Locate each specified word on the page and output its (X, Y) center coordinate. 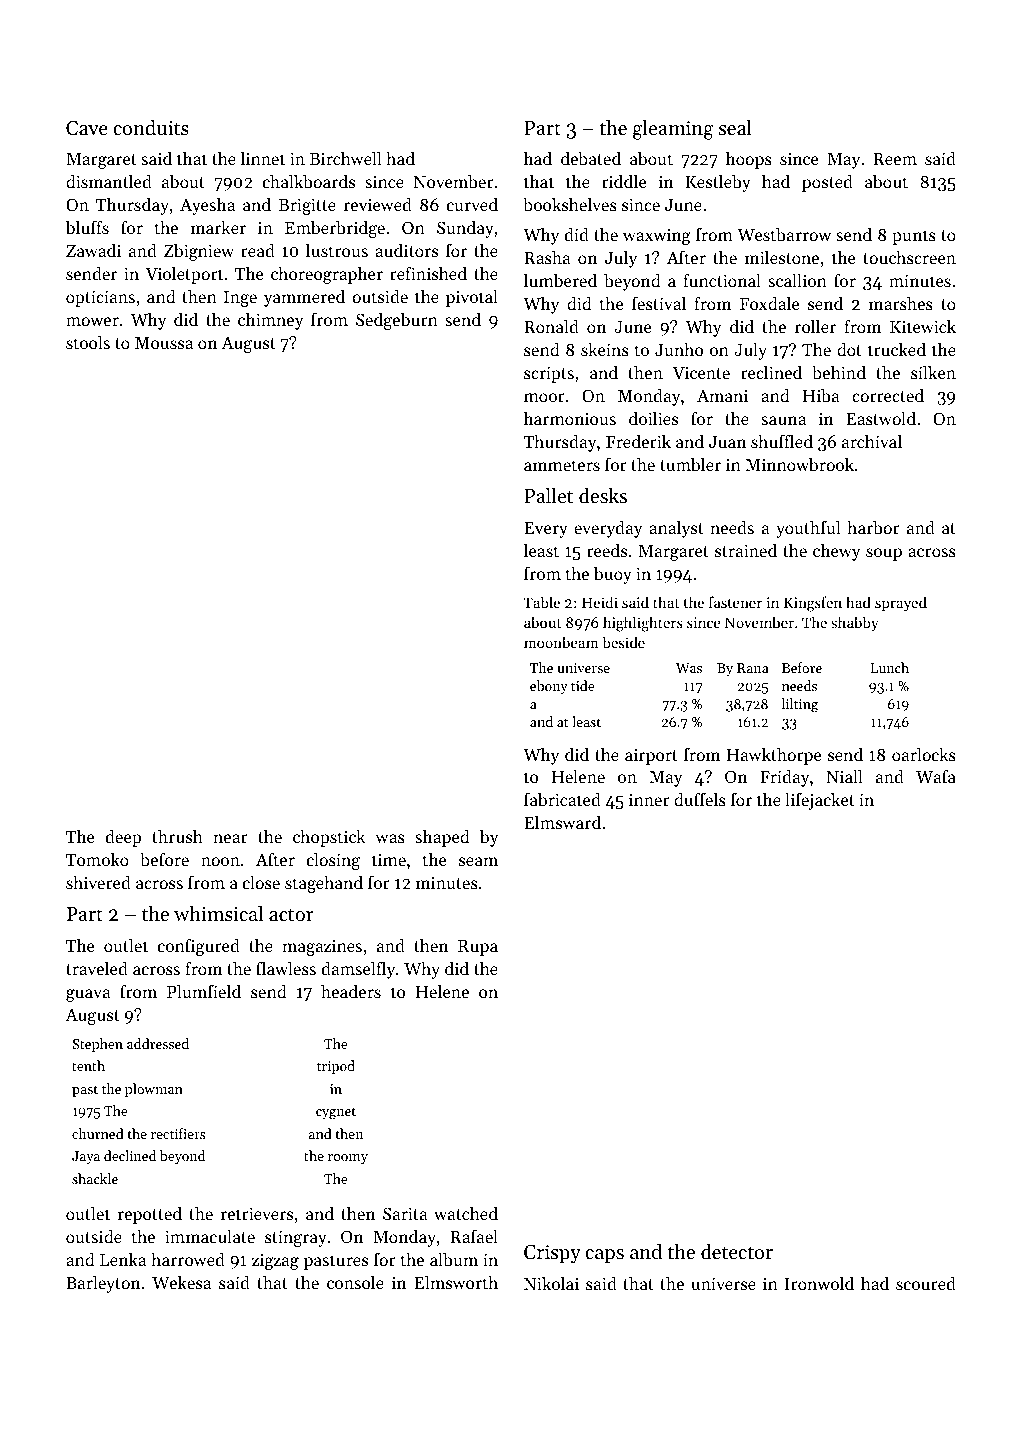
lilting (799, 705)
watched (466, 1213)
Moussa (164, 343)
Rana (753, 668)
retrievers (257, 1213)
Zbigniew (199, 252)
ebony (549, 687)
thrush (177, 836)
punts (914, 237)
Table (542, 602)
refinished (428, 273)
